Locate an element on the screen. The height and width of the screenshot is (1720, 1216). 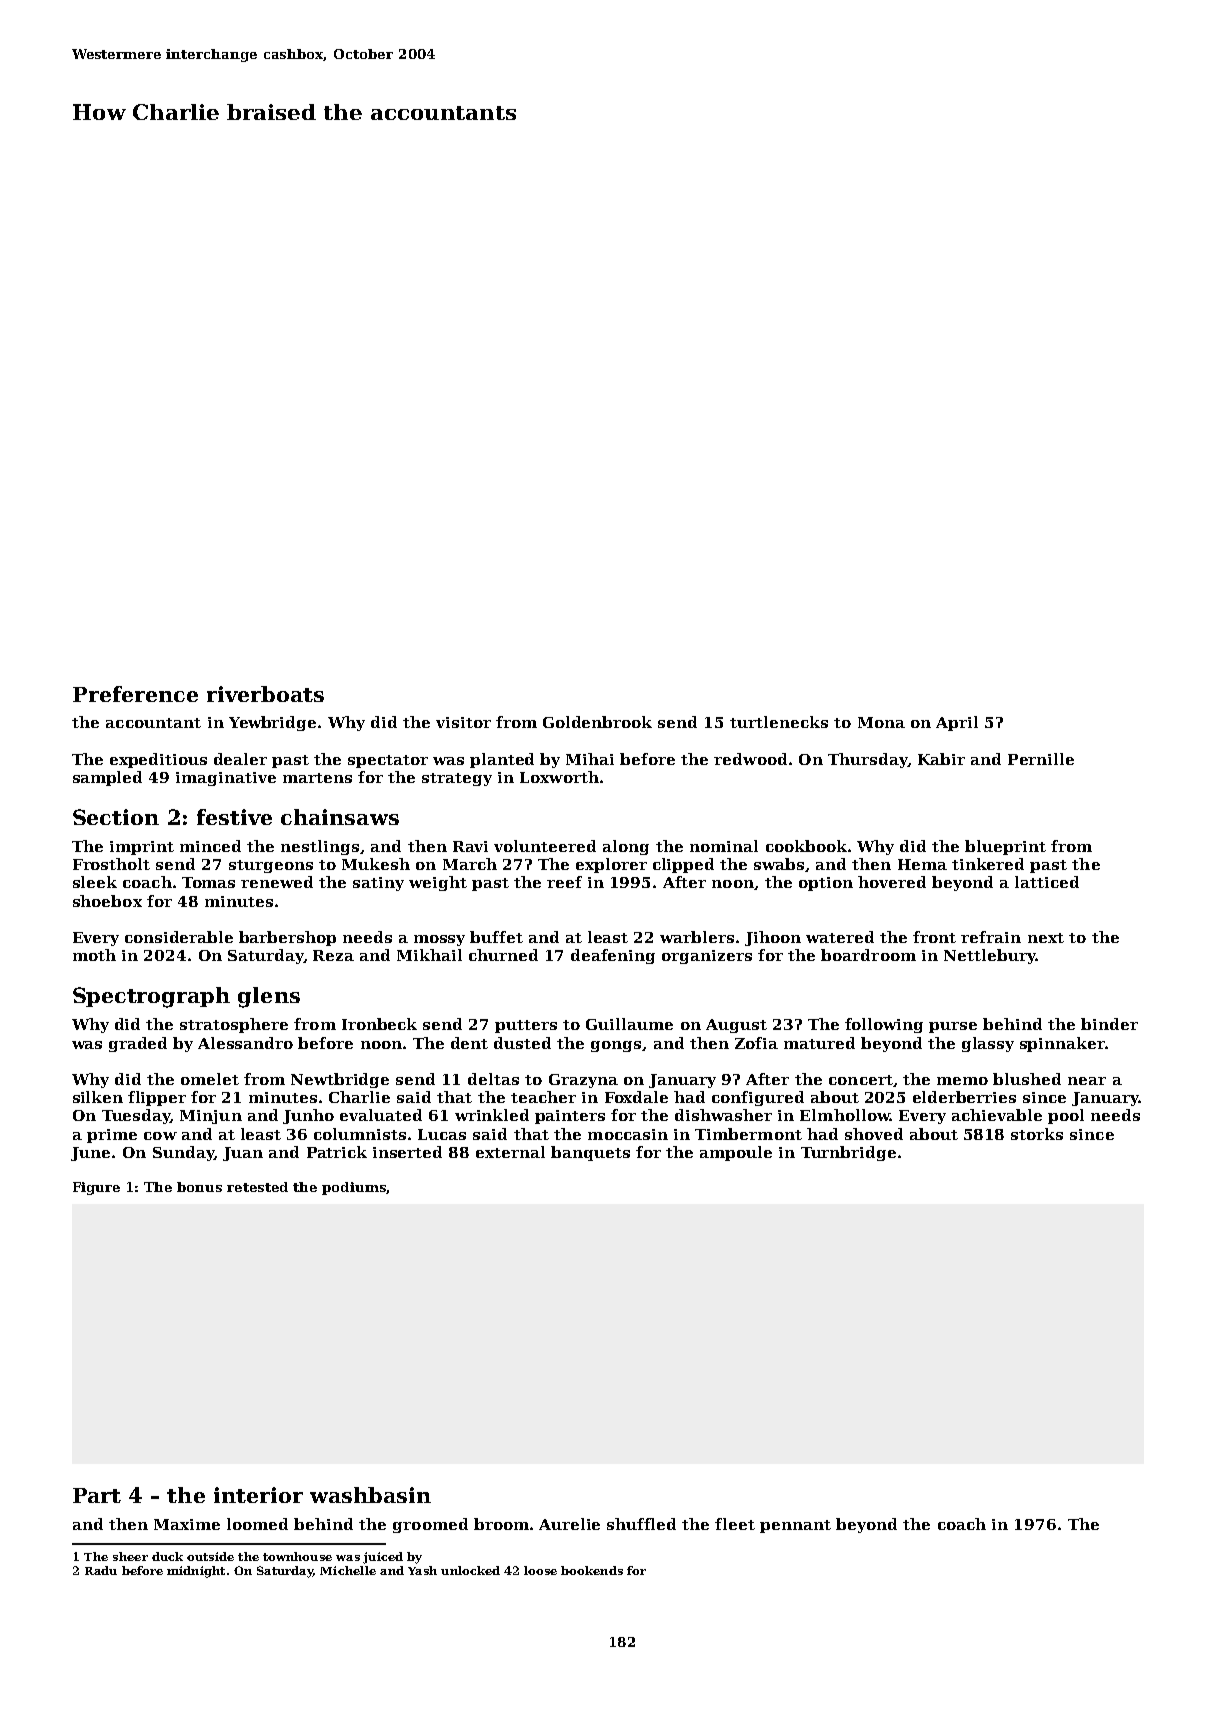
interior is located at coordinates (258, 1495).
